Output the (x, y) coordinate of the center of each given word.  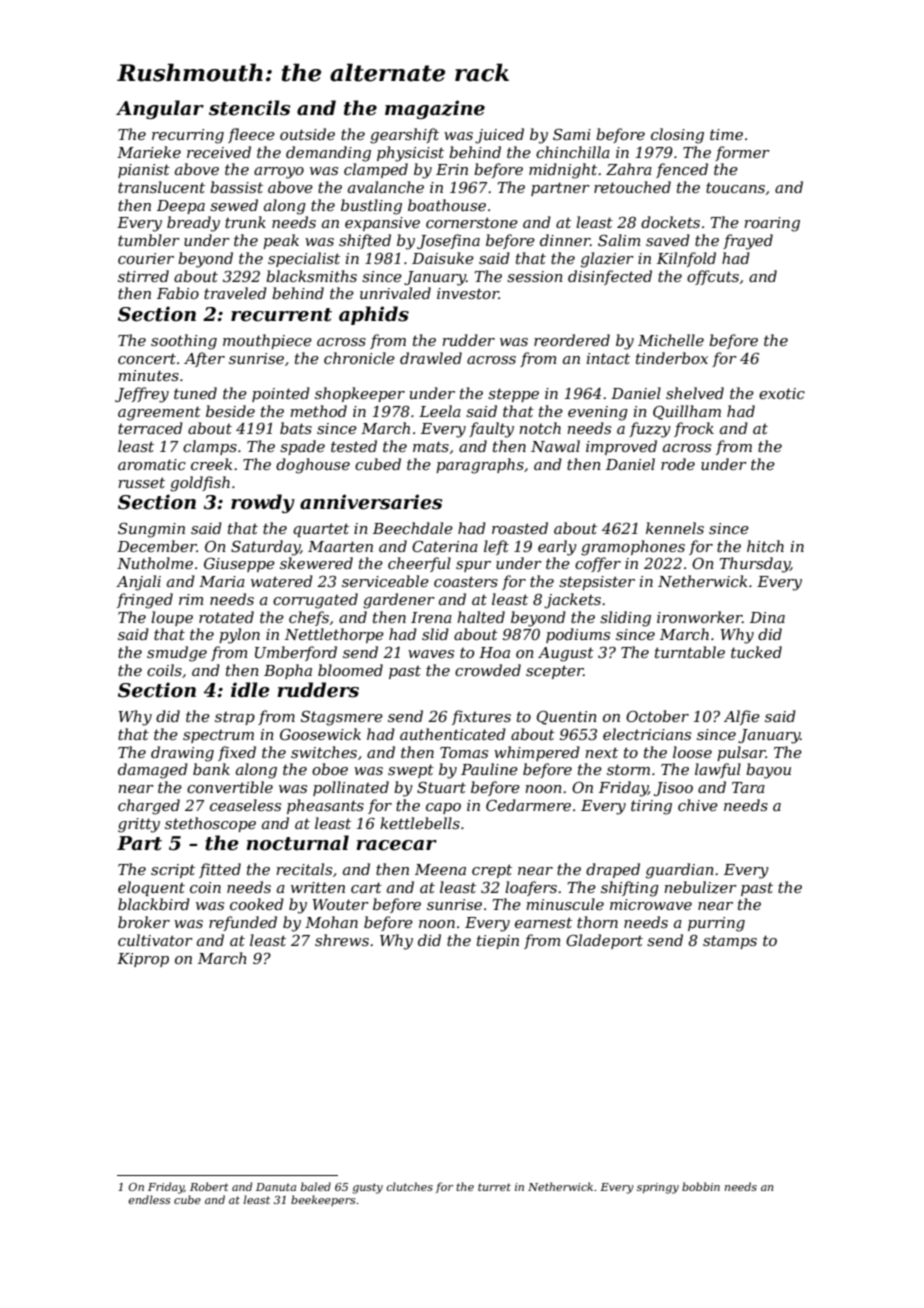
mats (431, 446)
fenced (682, 170)
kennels (675, 528)
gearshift (404, 136)
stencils (249, 108)
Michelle (671, 340)
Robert (209, 1186)
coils (164, 670)
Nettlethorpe (334, 635)
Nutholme (155, 563)
